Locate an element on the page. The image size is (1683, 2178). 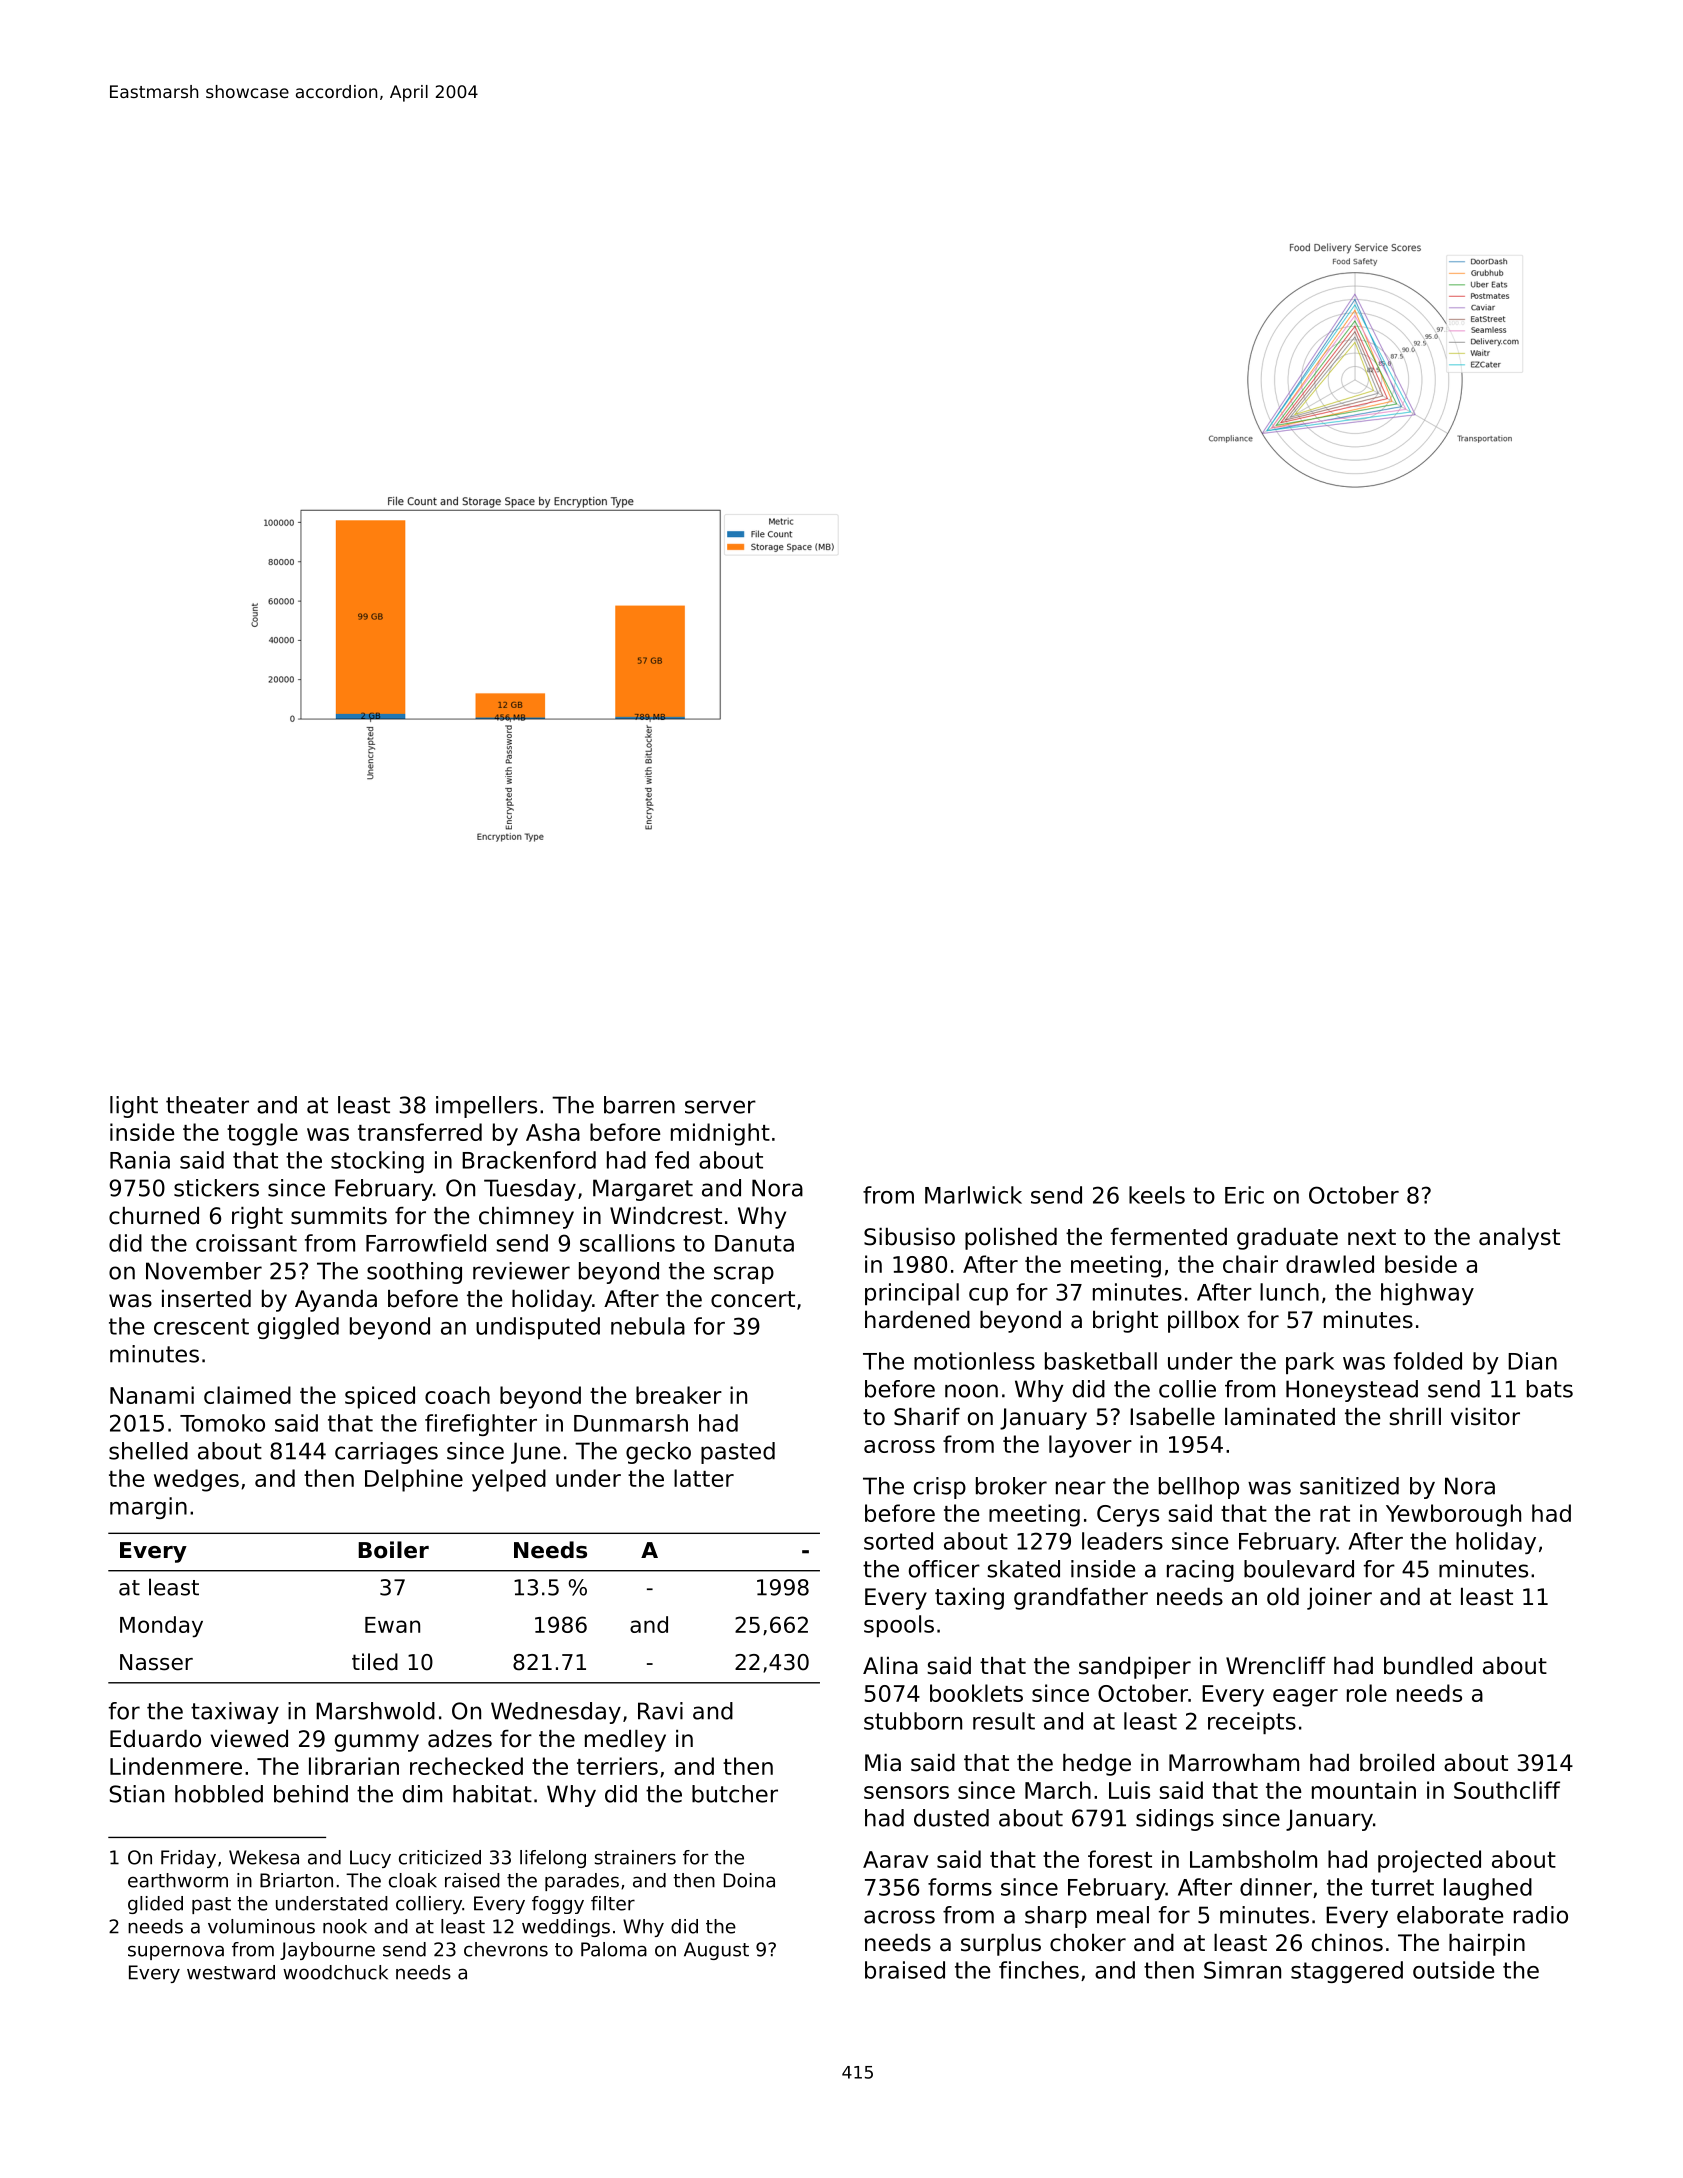
Marlwick is located at coordinates (973, 1195).
